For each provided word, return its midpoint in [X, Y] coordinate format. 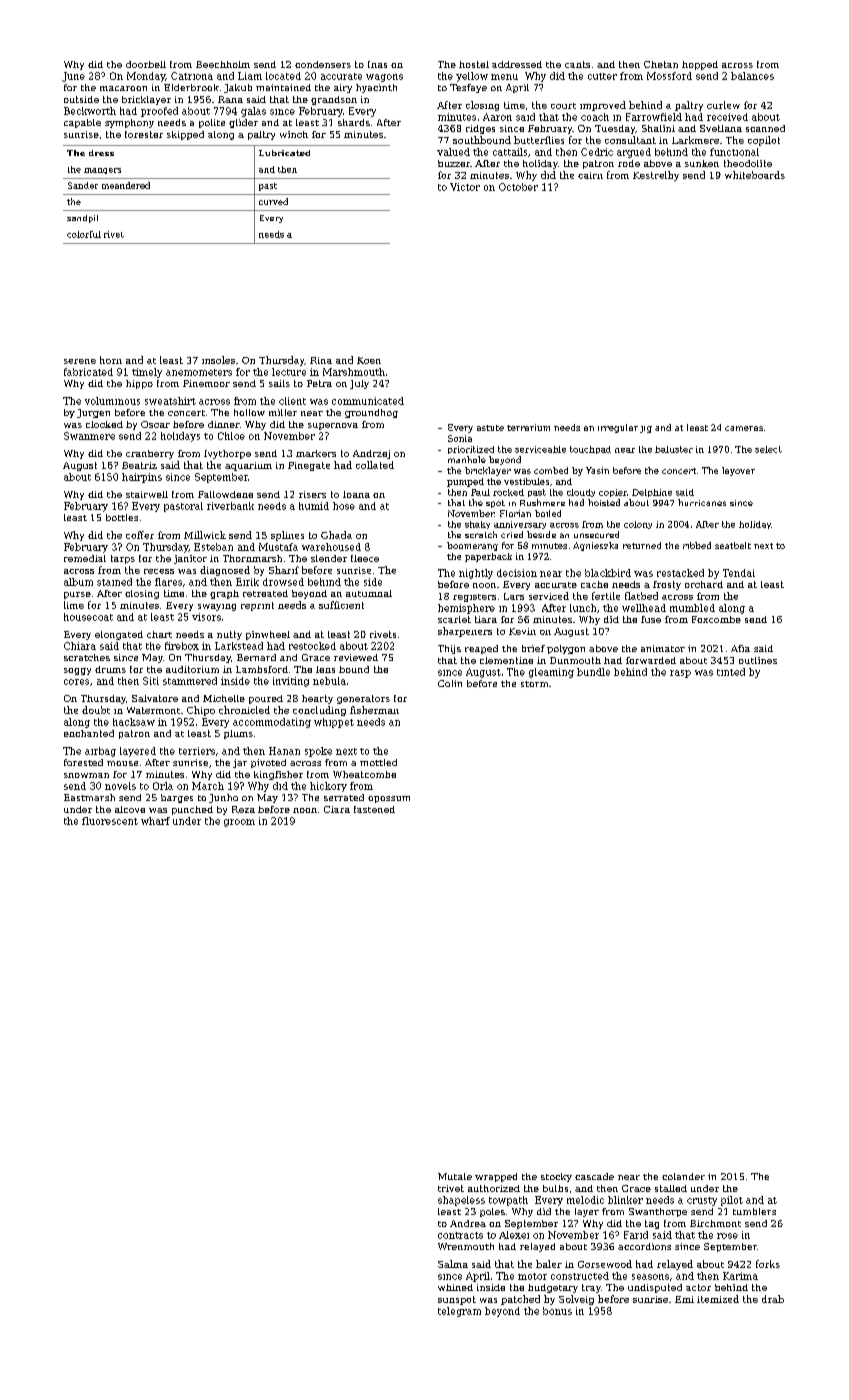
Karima [740, 1276]
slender [329, 558]
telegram [459, 1312]
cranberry [150, 454]
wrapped [496, 1177]
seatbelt [733, 545]
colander [683, 1176]
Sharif [284, 570]
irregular [618, 428]
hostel [474, 64]
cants [577, 64]
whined [455, 1287]
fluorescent [110, 821]
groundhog [371, 413]
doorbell [146, 64]
